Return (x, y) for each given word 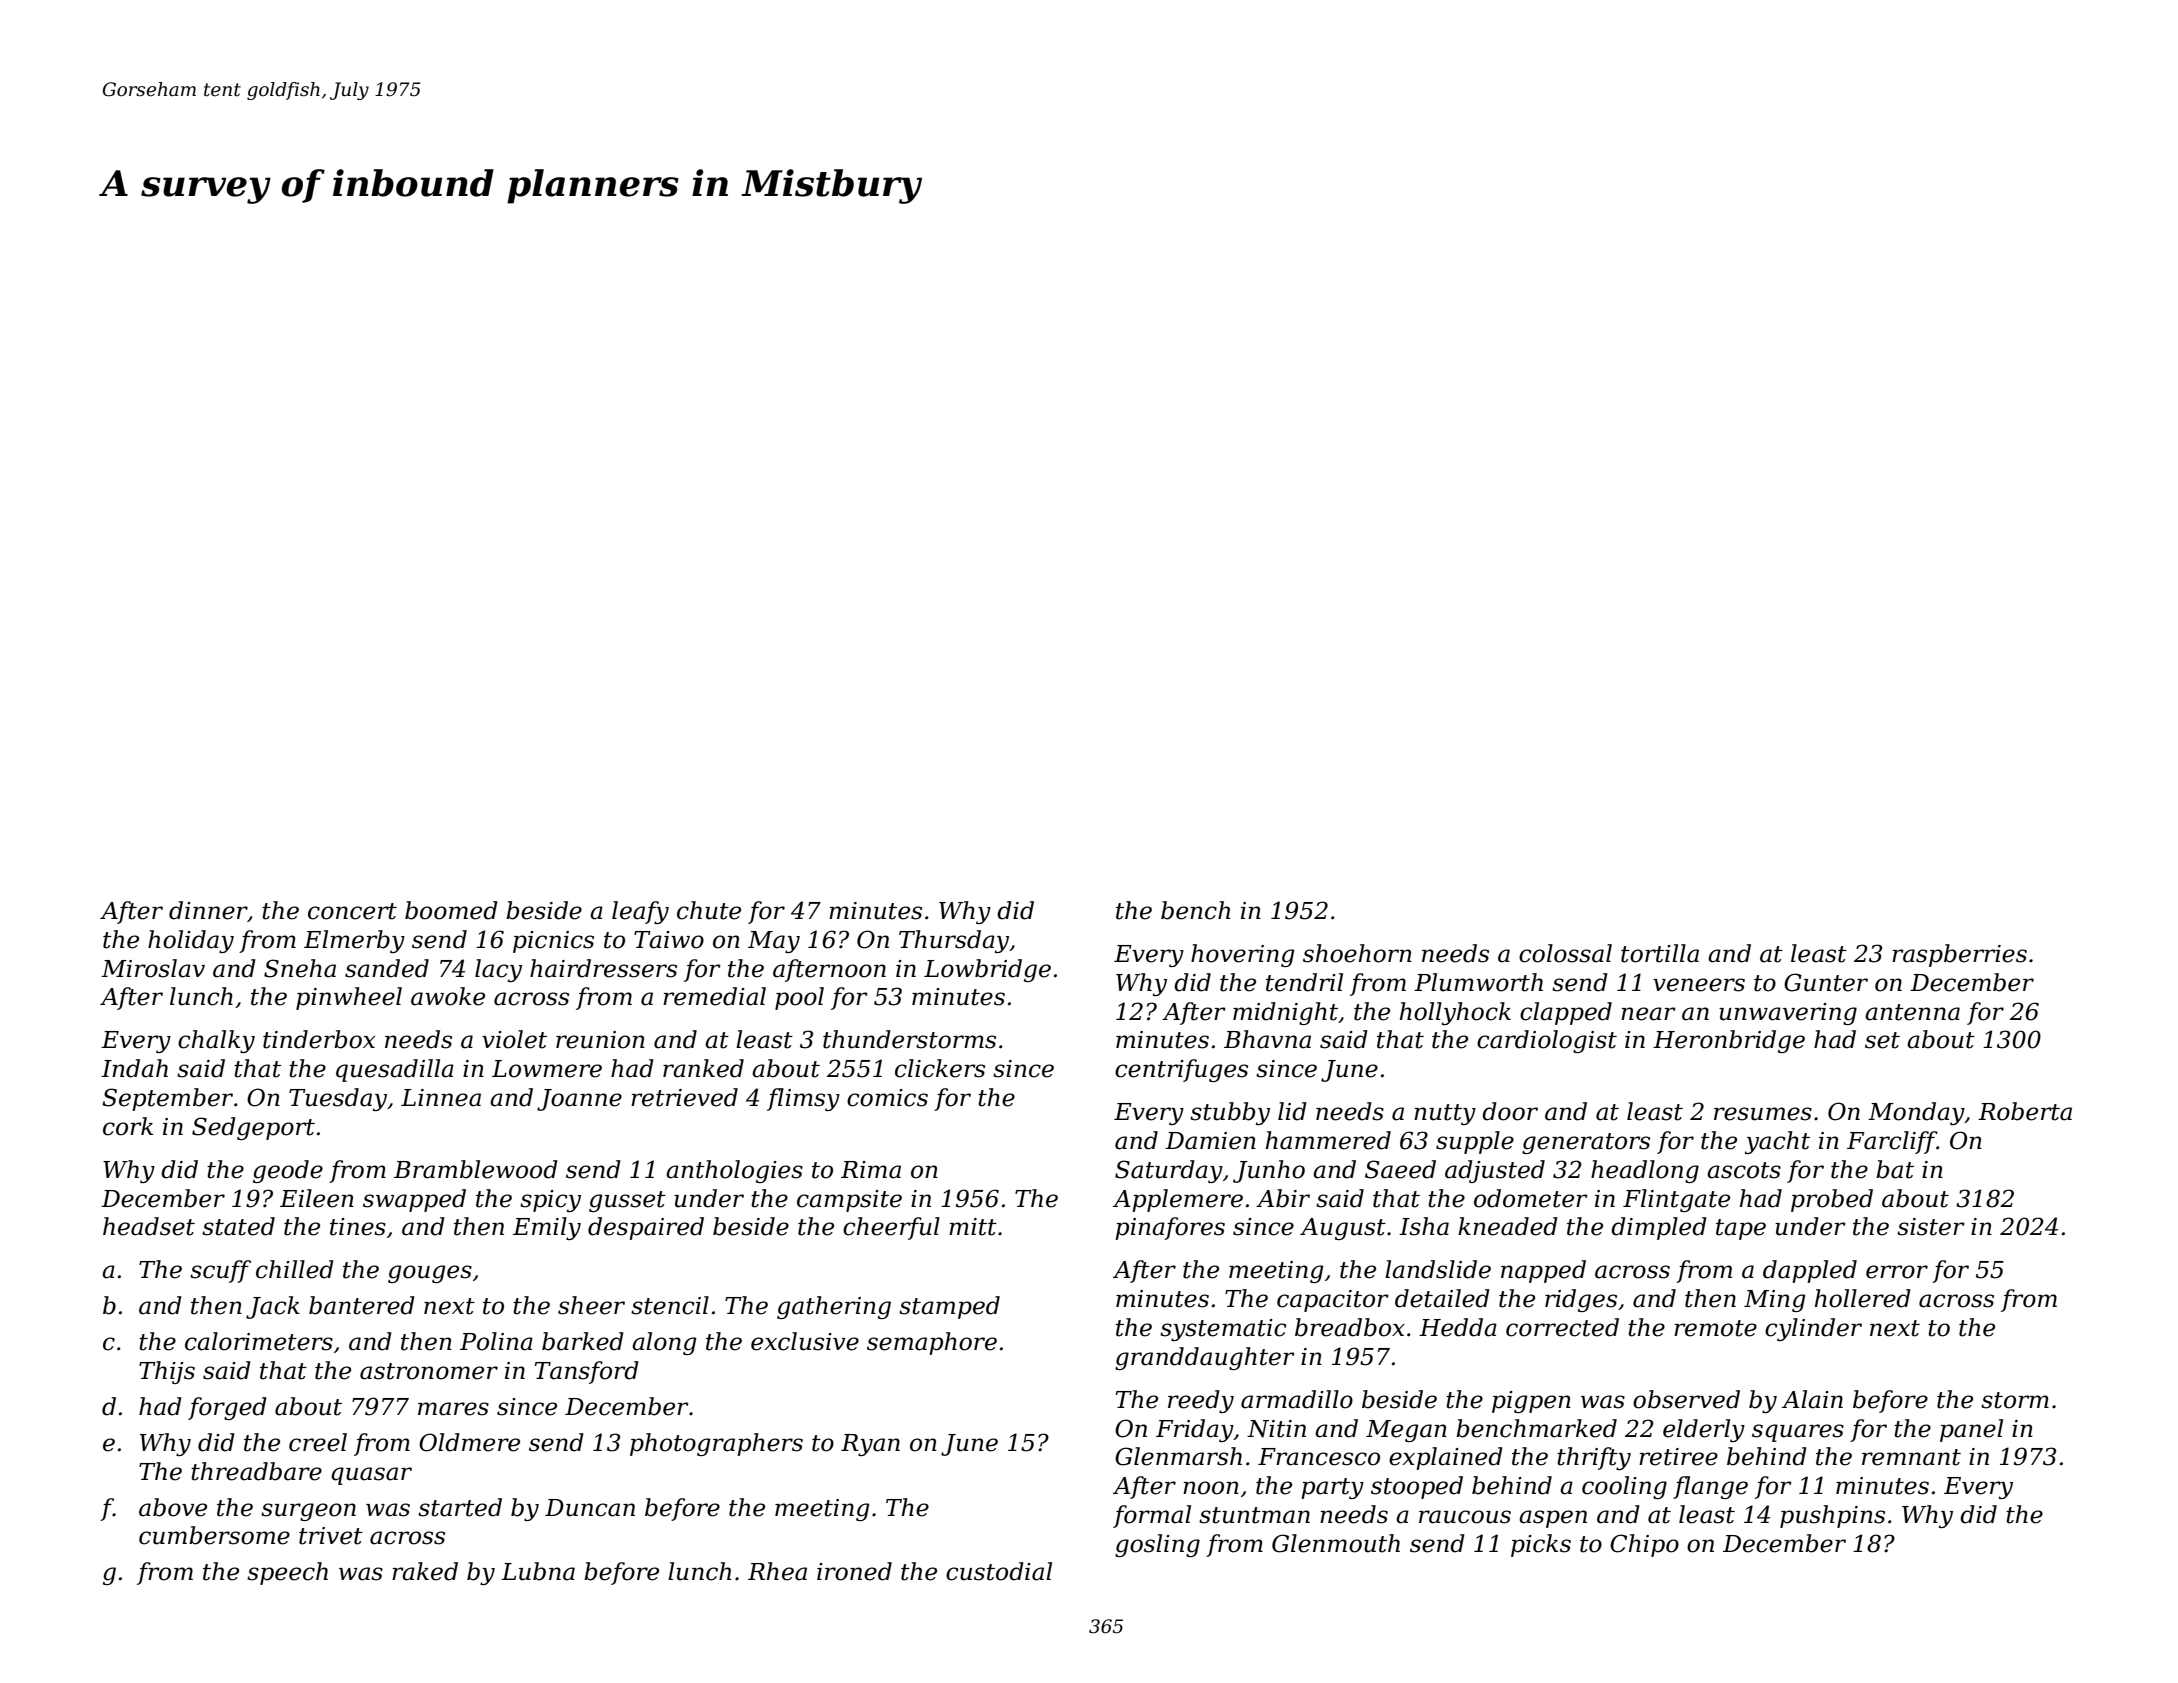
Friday (1195, 1430)
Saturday (1169, 1171)
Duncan (590, 1508)
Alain (1812, 1399)
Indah (134, 1068)
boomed (451, 910)
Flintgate (1676, 1200)
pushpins (1832, 1516)
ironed (854, 1571)
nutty (1445, 1114)
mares (453, 1409)
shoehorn (1357, 953)
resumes (1763, 1114)
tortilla (1660, 953)
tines (358, 1227)
